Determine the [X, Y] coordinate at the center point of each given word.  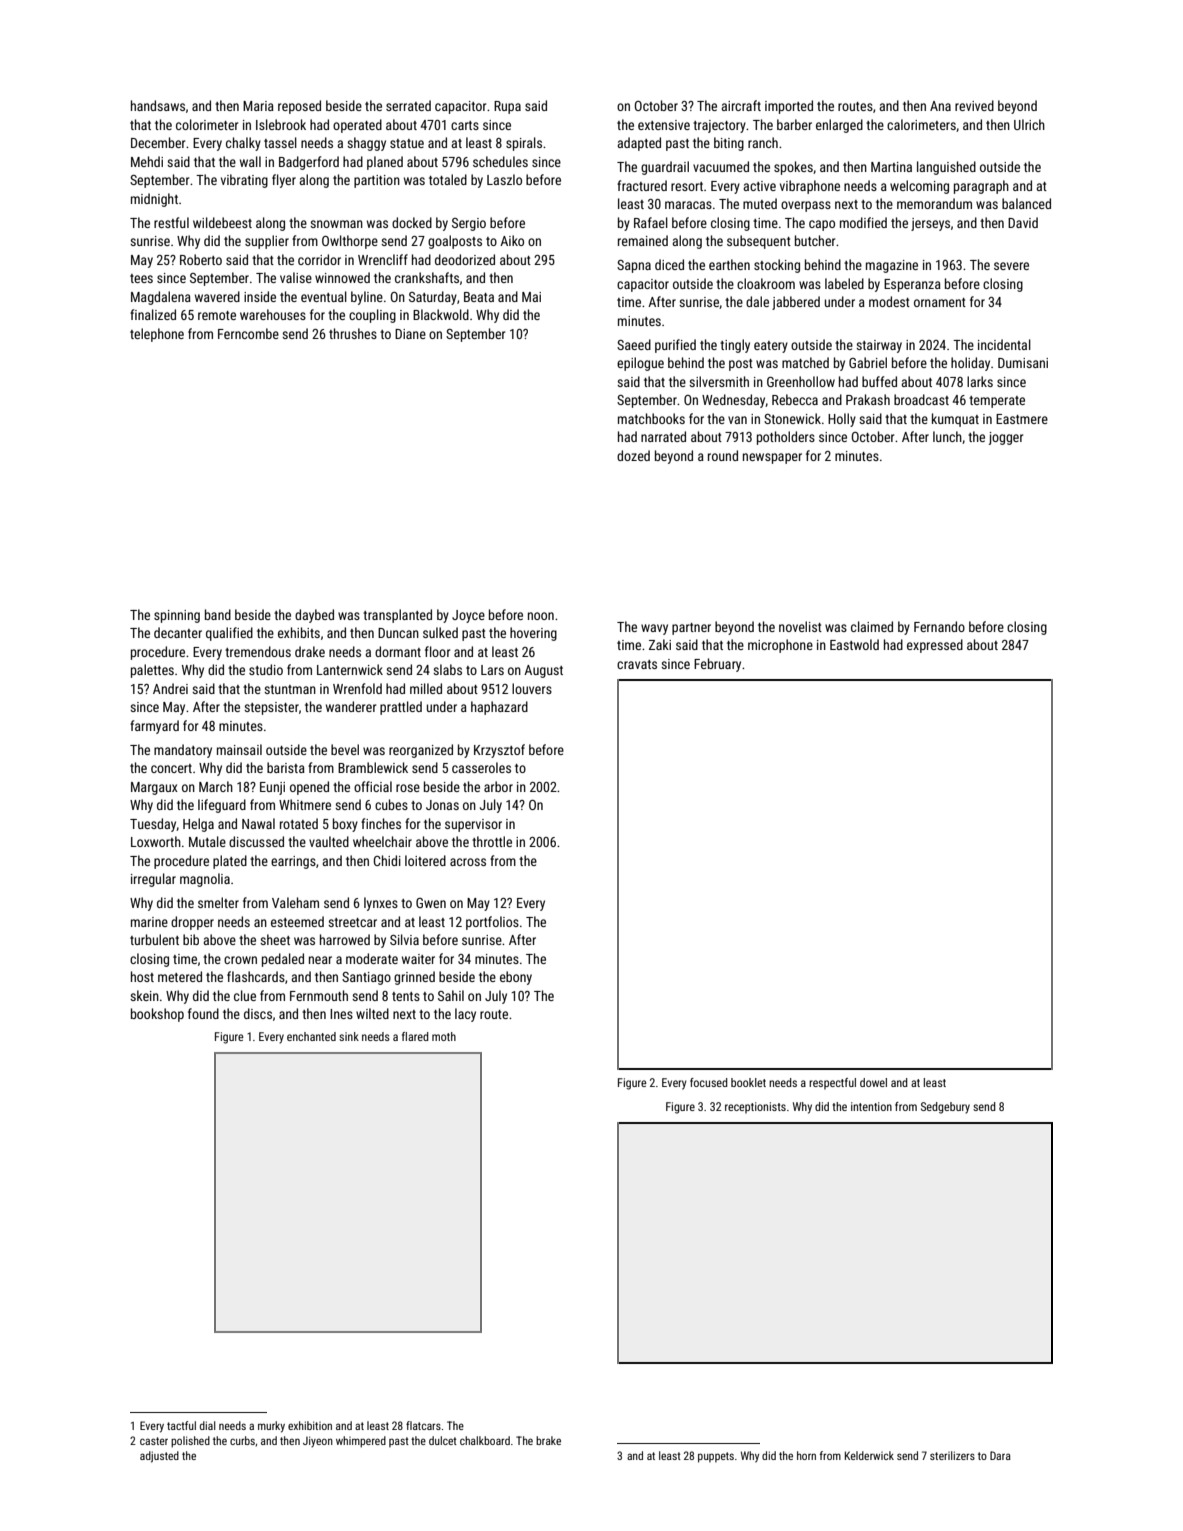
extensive [664, 125]
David [1023, 222]
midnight [154, 200]
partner [691, 629]
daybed [314, 616]
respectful [832, 1084]
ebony [516, 978]
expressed [935, 646]
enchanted [311, 1036]
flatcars [423, 1425]
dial [208, 1425]
